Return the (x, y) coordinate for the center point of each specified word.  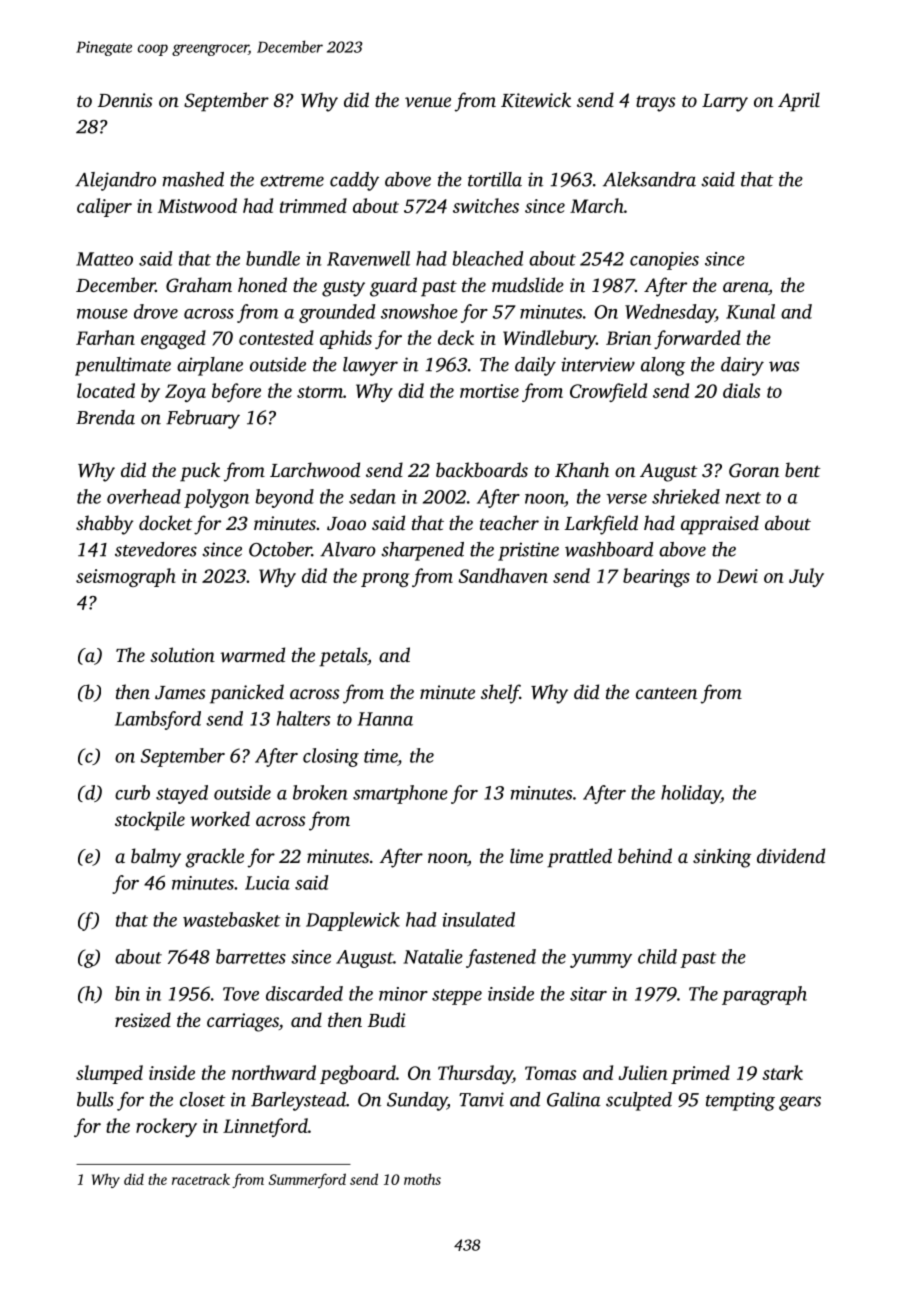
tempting (740, 1101)
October (280, 549)
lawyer (370, 366)
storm (320, 392)
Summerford (307, 1180)
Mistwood (197, 205)
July (806, 577)
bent (803, 469)
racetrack (201, 1179)
